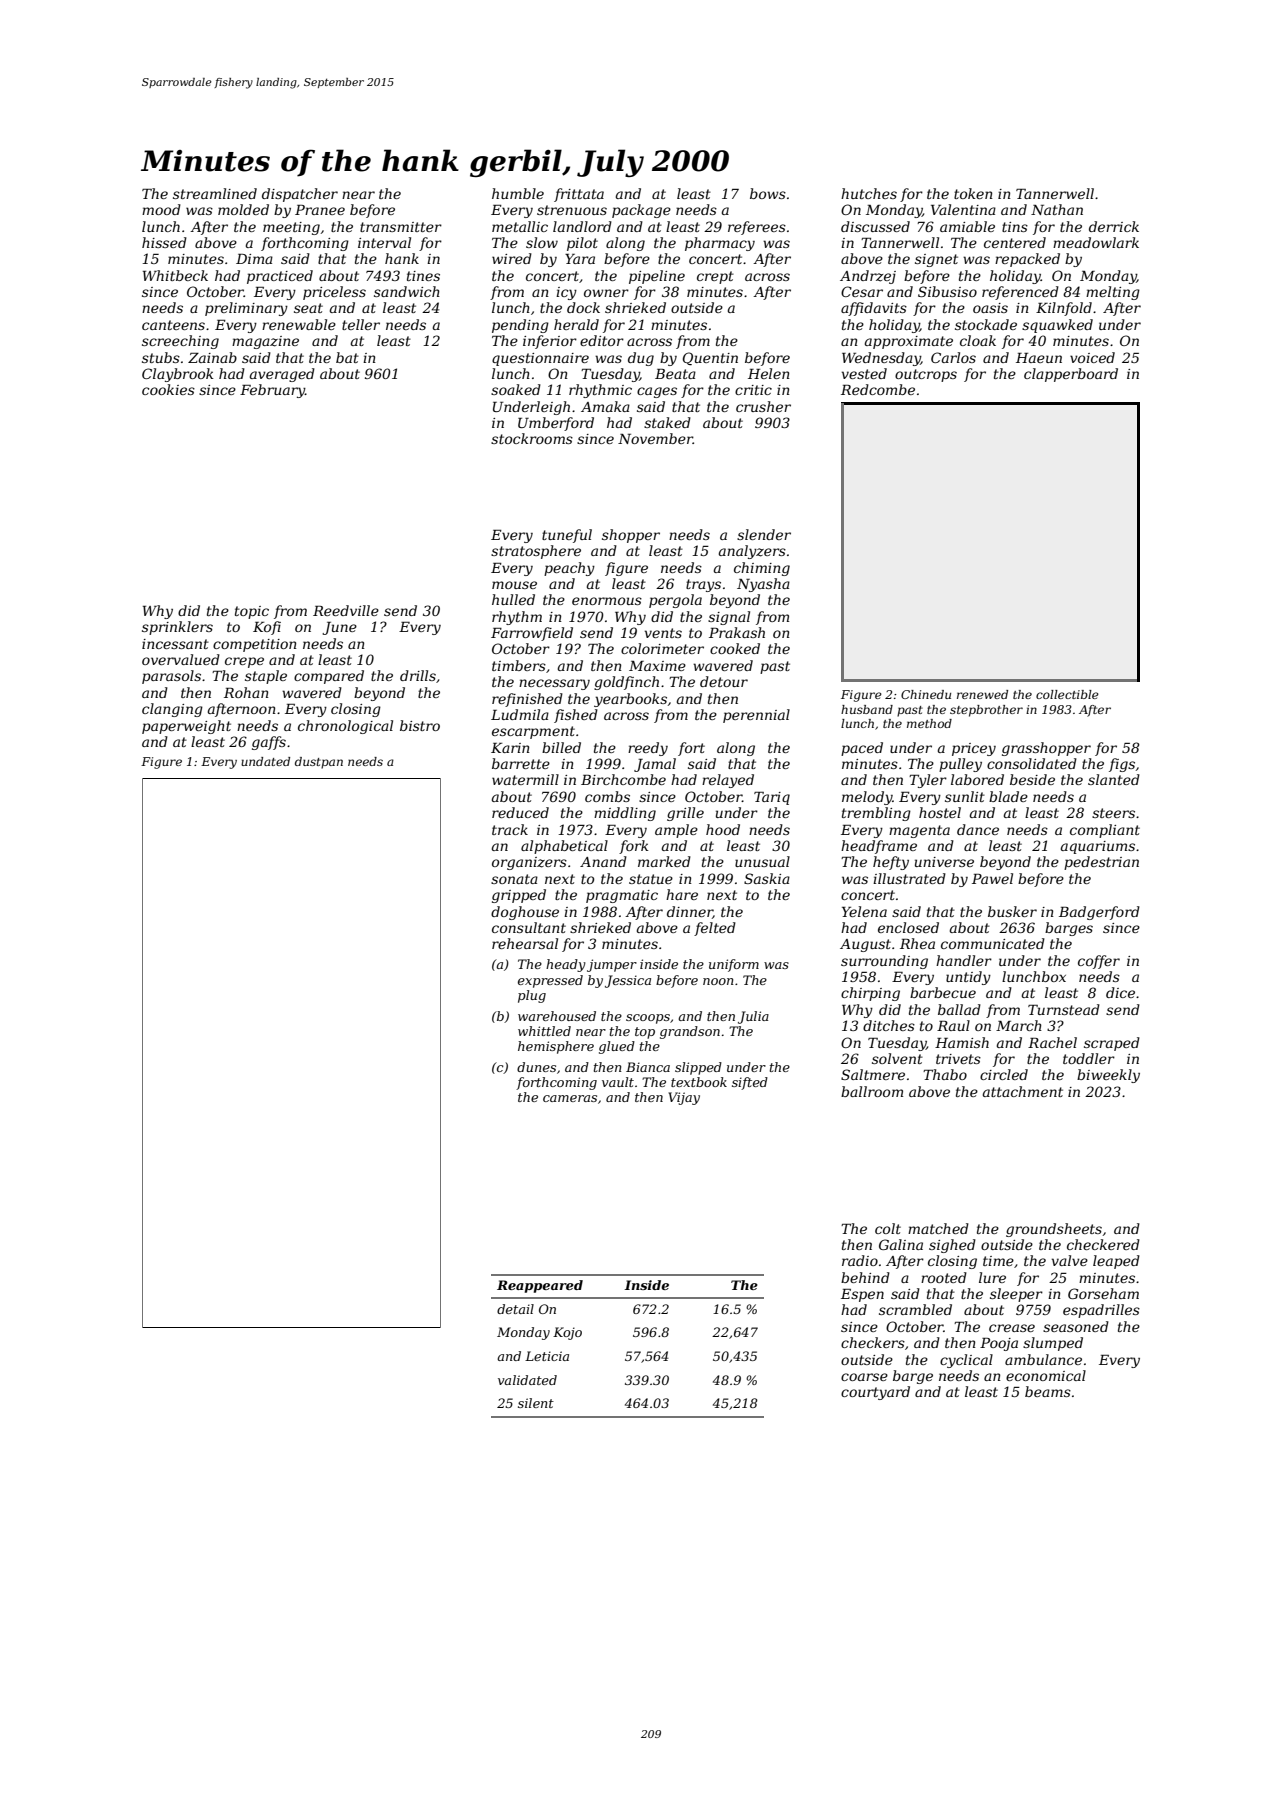 This screenshot has width=1282, height=1813. Describe the element at coordinates (947, 291) in the screenshot. I see `Sibusiso` at that location.
